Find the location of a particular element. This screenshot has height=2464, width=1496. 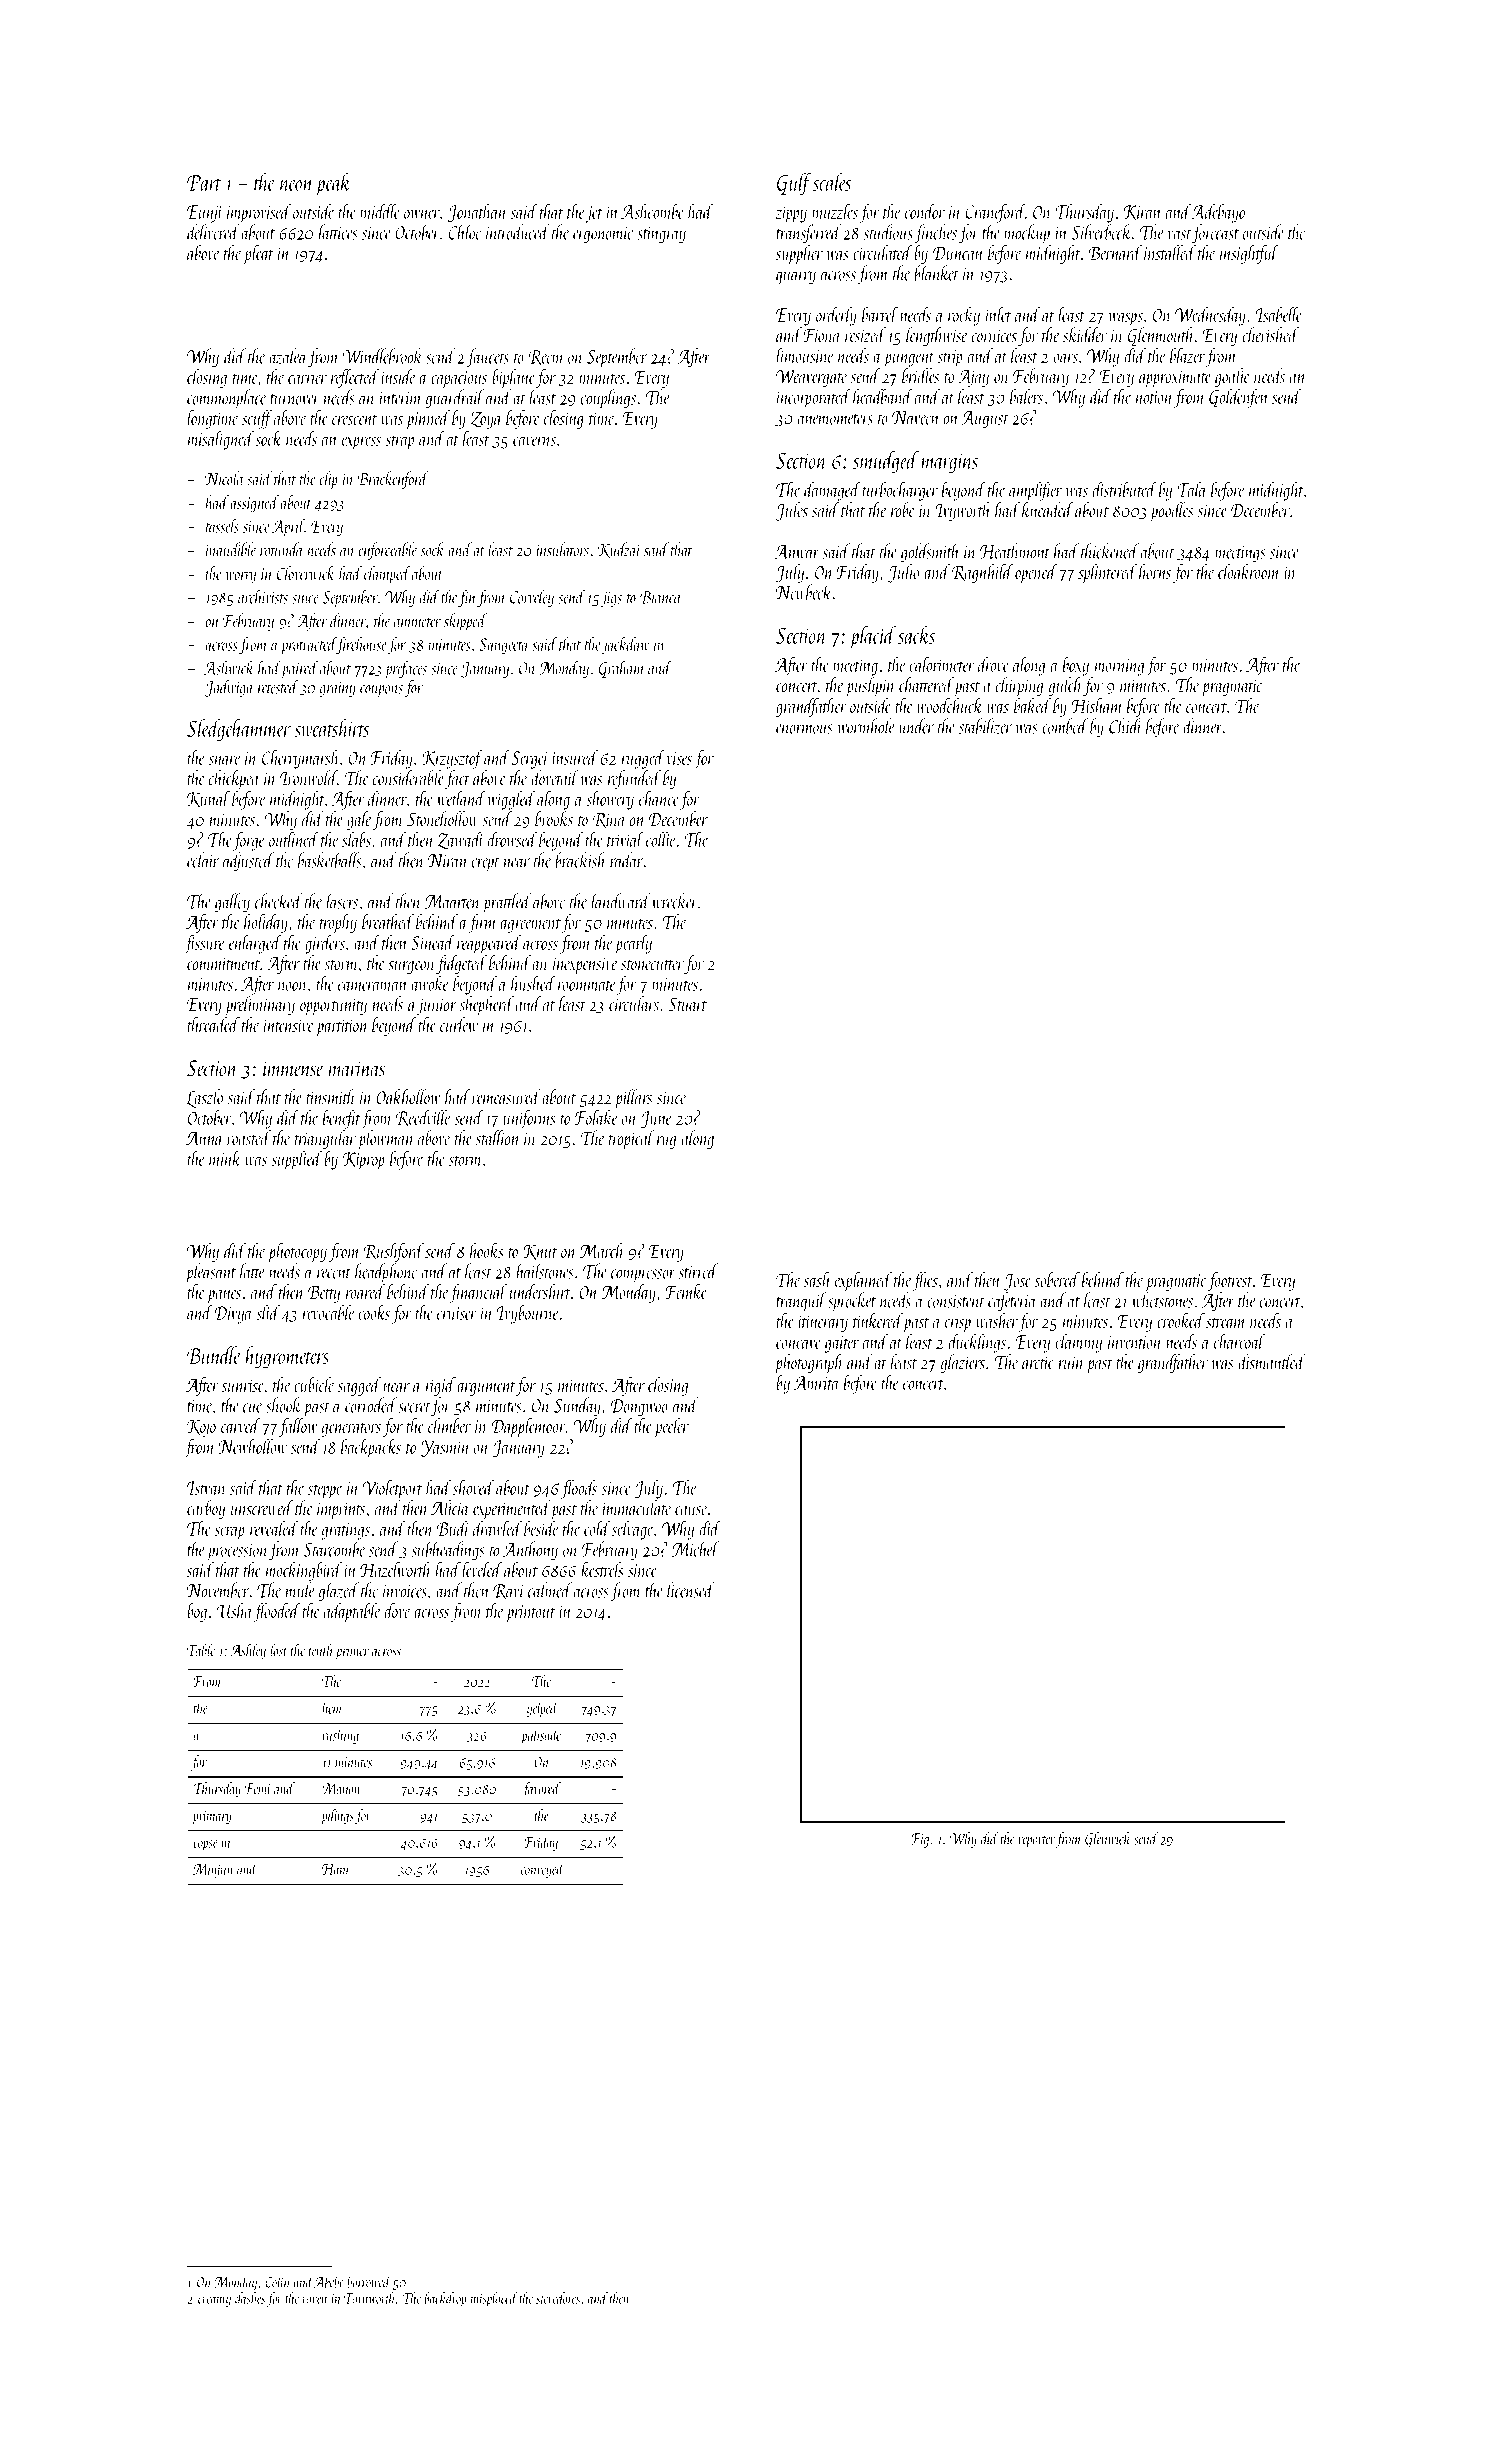

stevedores is located at coordinates (558, 2298).
